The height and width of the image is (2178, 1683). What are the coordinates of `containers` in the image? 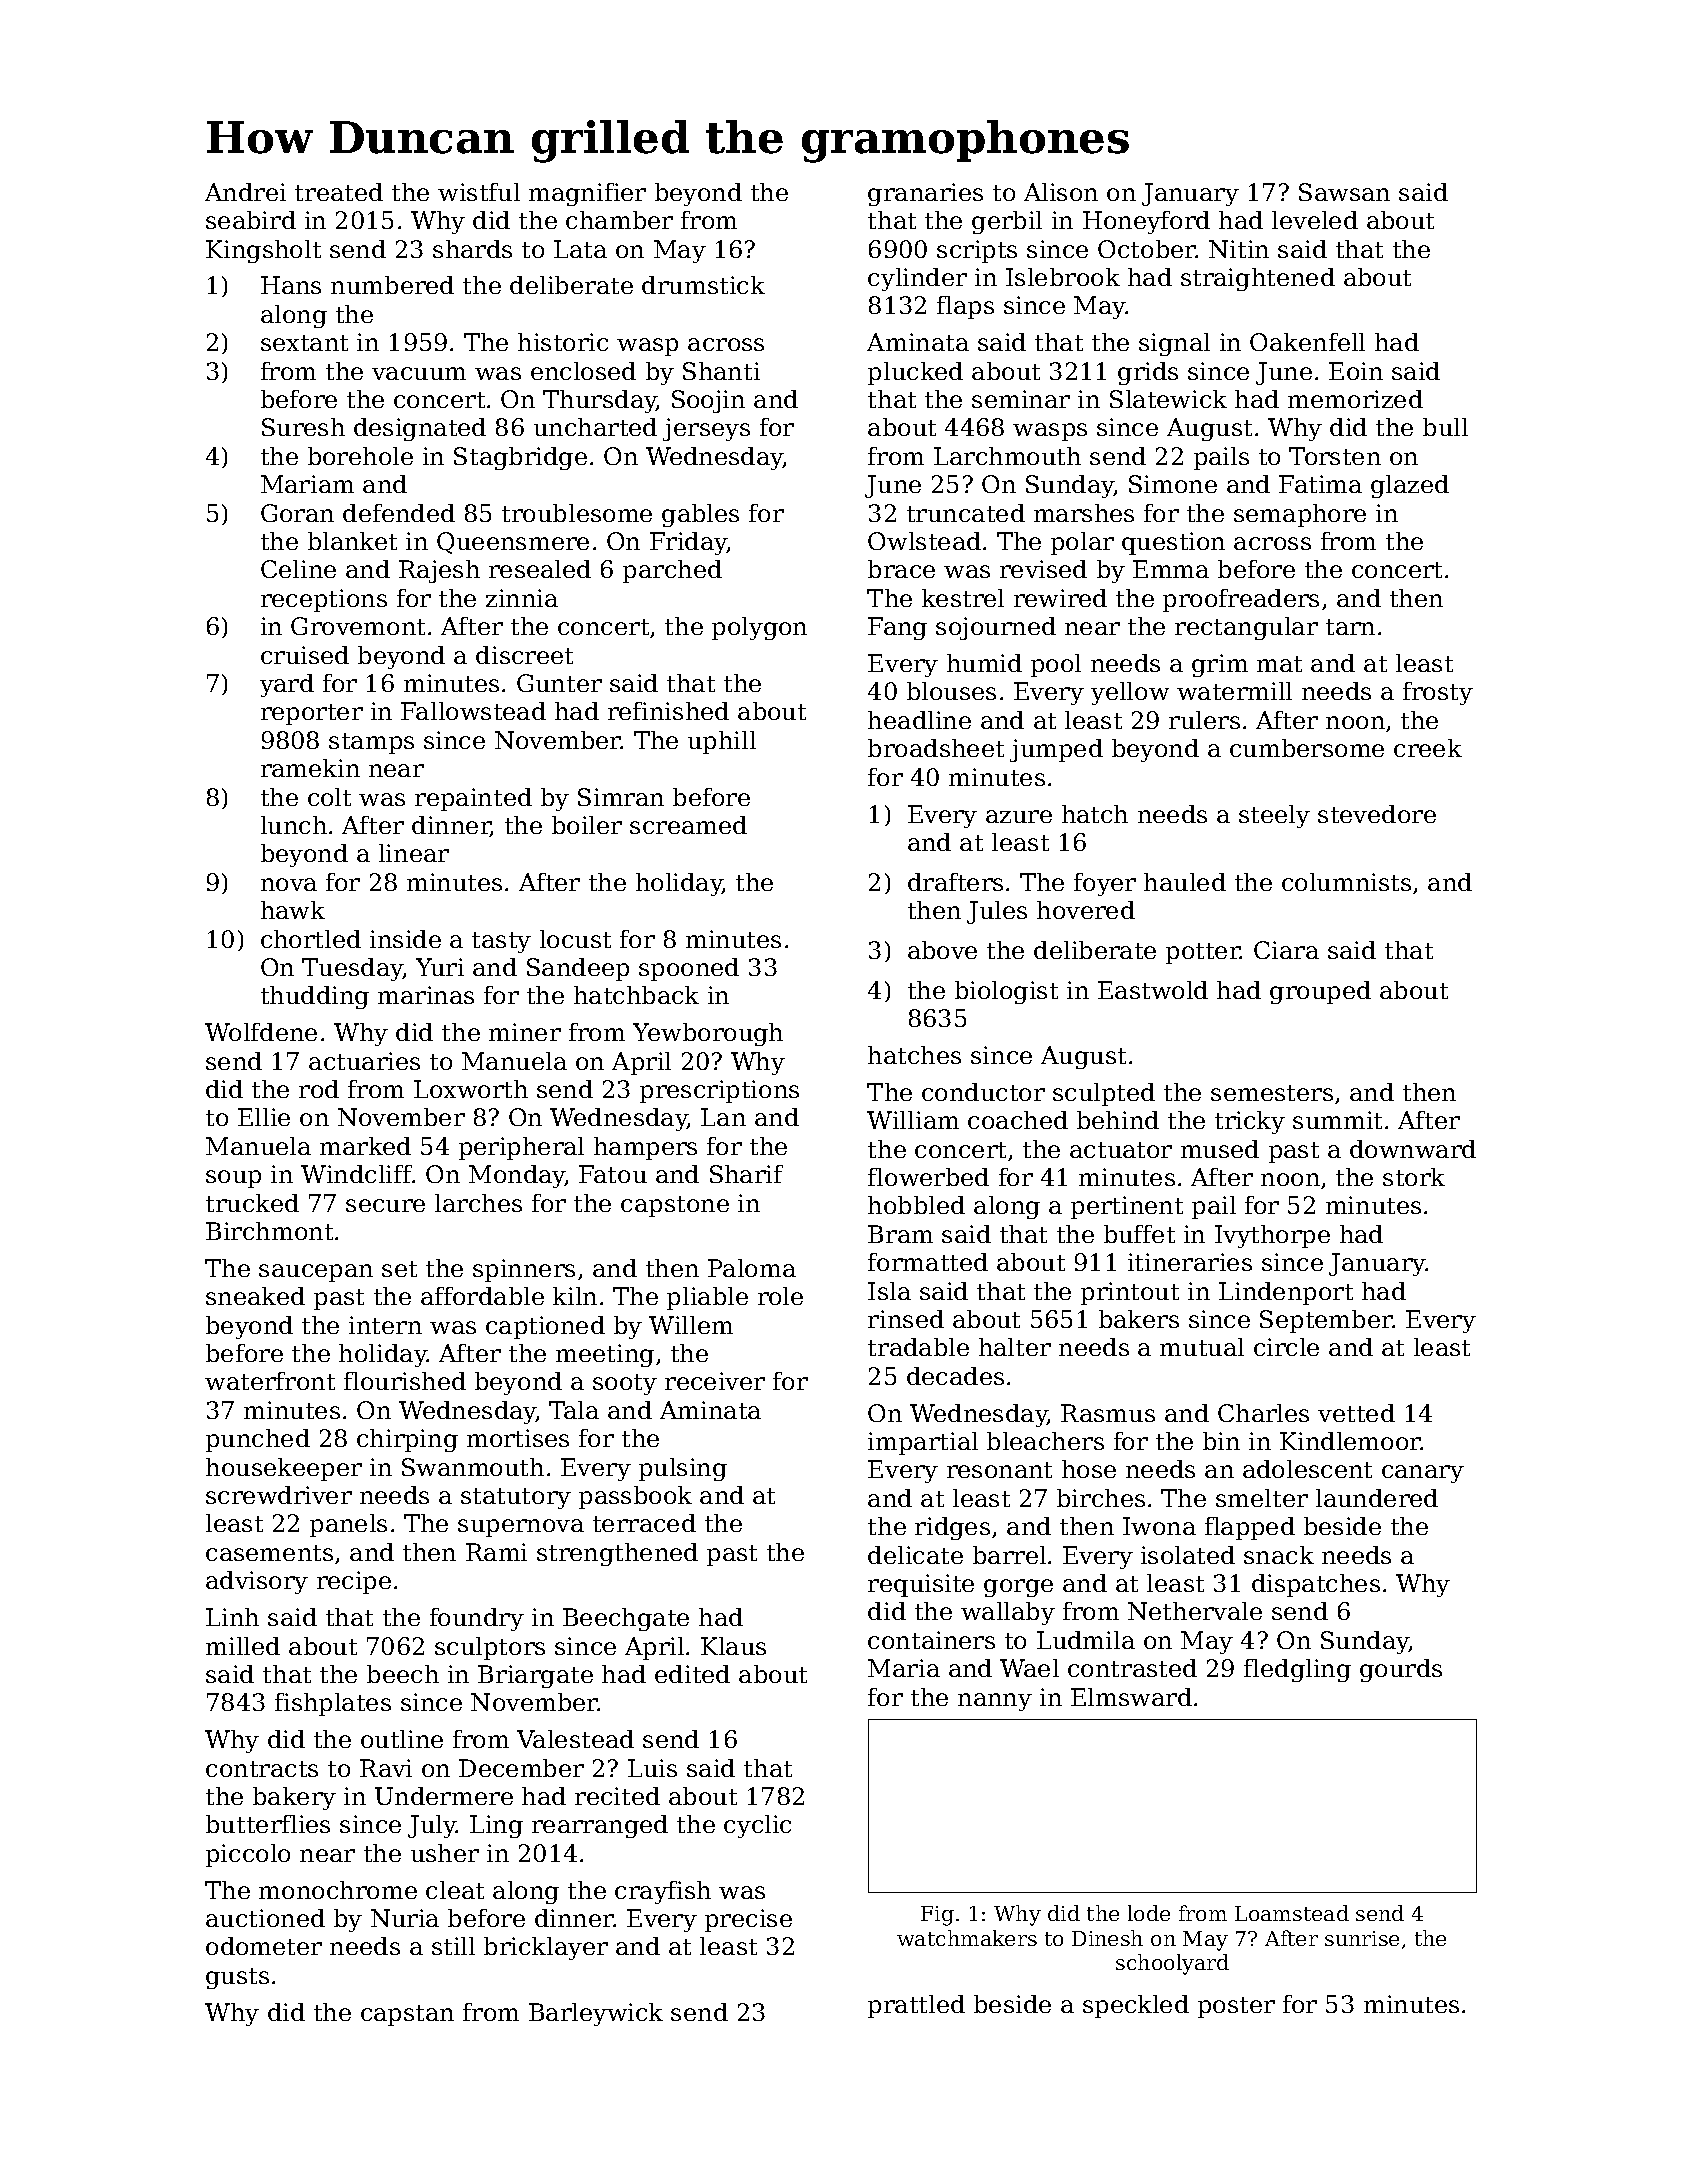 It's located at (931, 1640).
